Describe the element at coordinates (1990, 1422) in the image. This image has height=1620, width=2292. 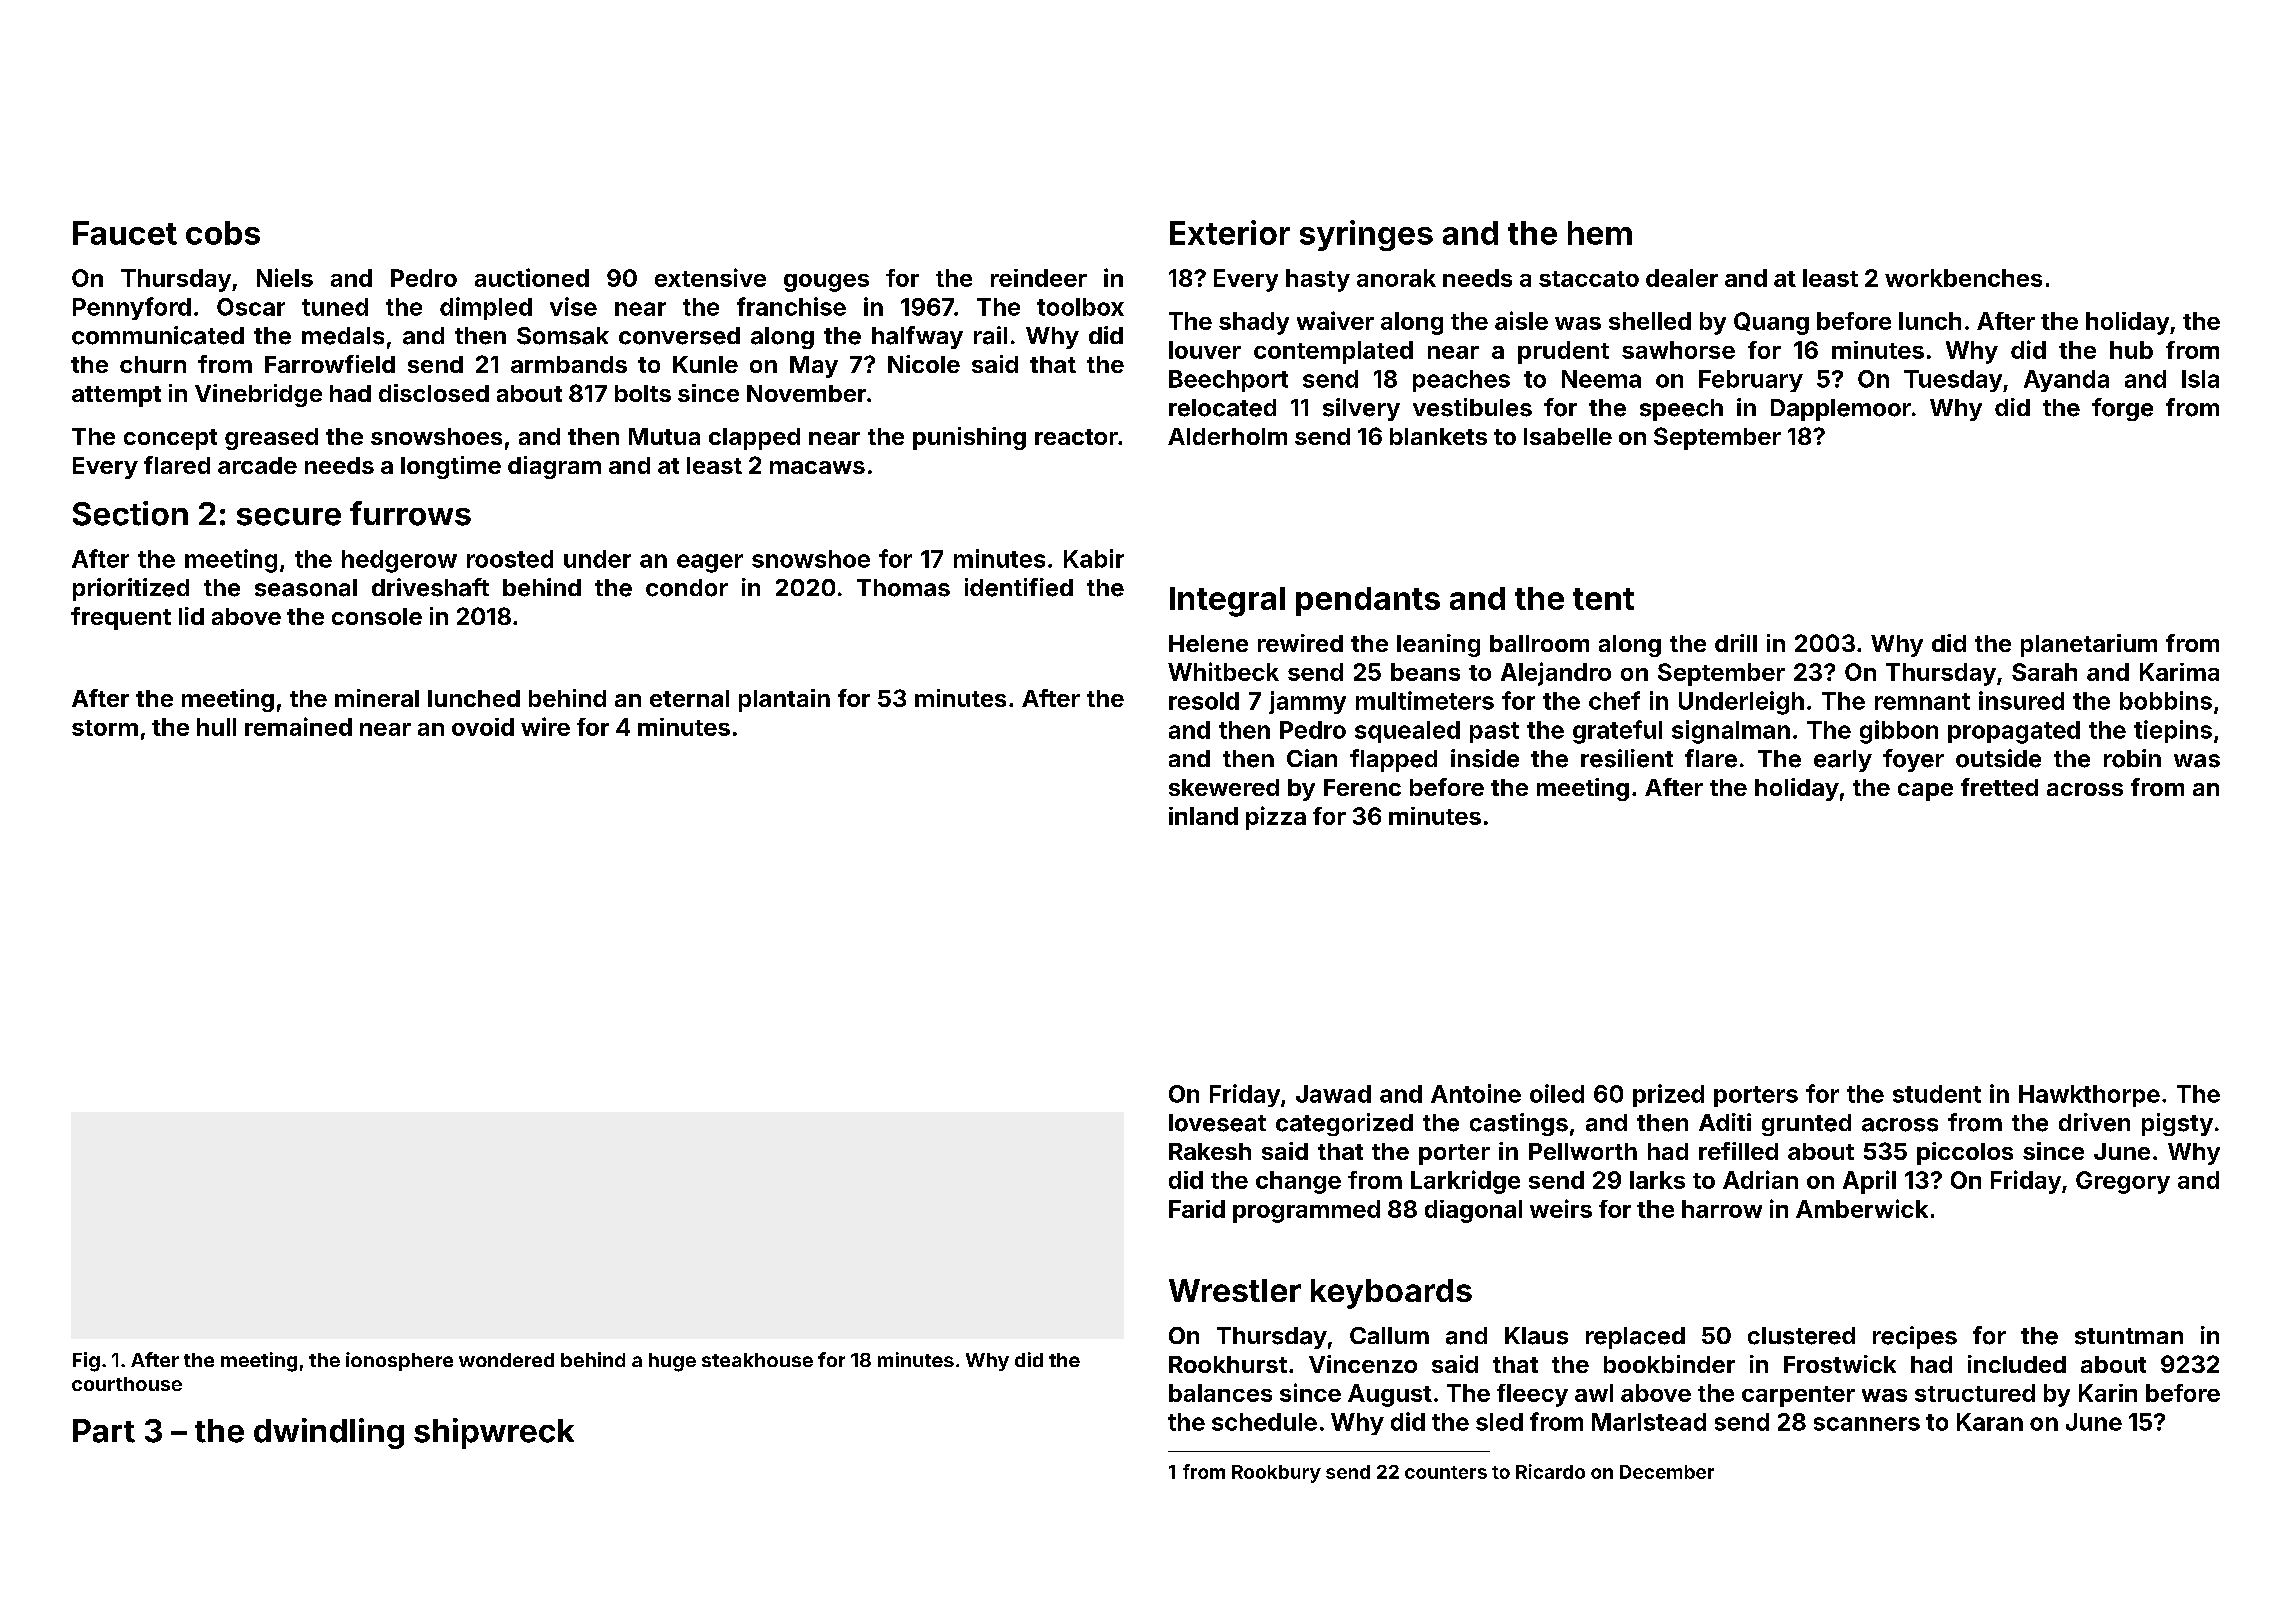
I see `Karan` at that location.
